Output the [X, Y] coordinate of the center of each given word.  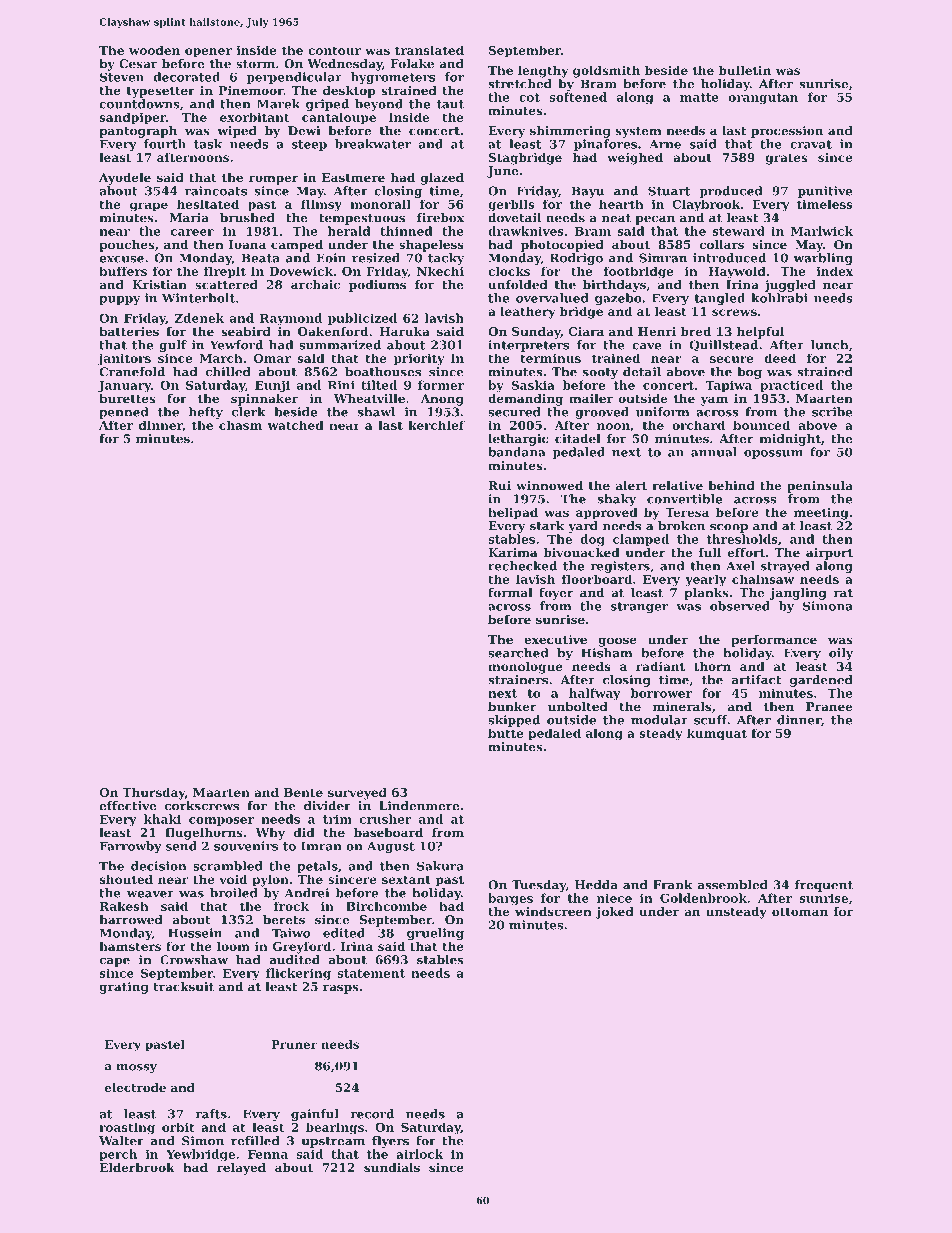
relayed [241, 1169]
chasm [240, 425]
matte [699, 97]
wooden [154, 50]
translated [429, 50]
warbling [823, 259]
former [441, 385]
